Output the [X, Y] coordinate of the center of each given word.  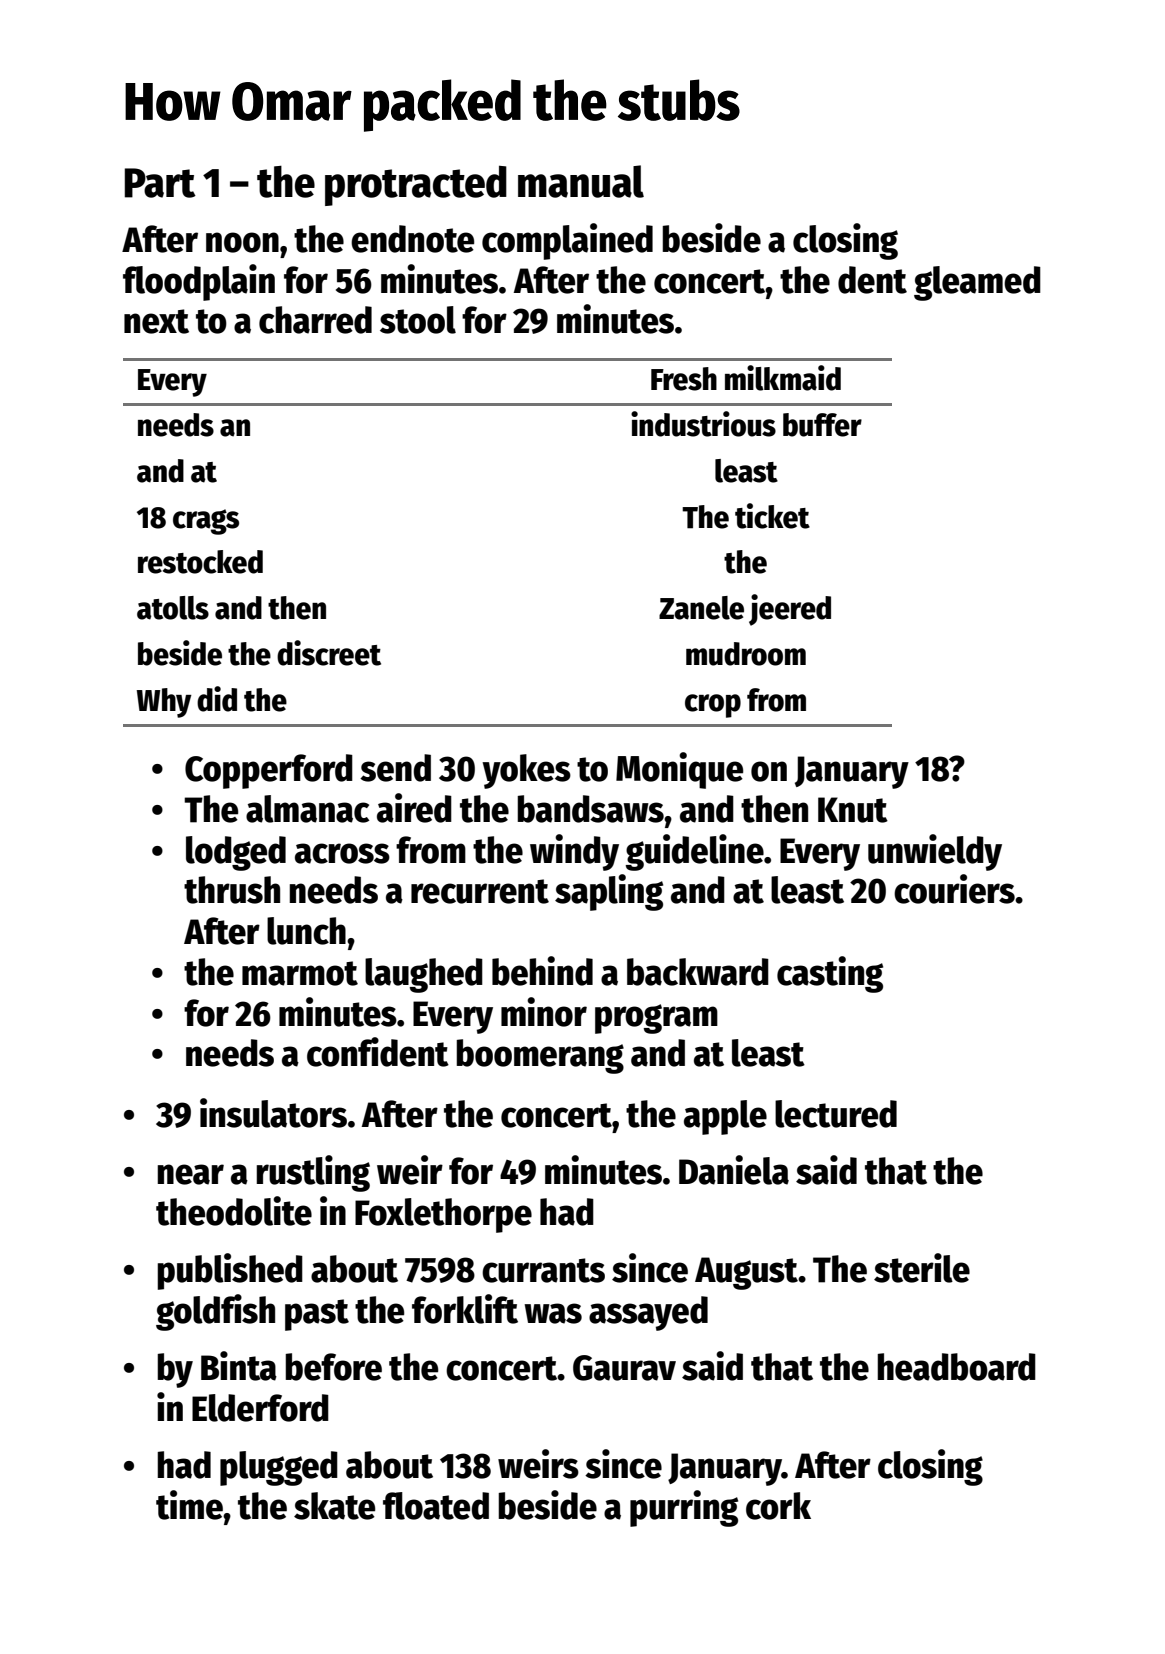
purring [684, 1508]
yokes [526, 771]
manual [581, 181]
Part [160, 183]
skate [334, 1506]
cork [778, 1506]
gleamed [977, 283]
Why [164, 703]
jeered [790, 610]
